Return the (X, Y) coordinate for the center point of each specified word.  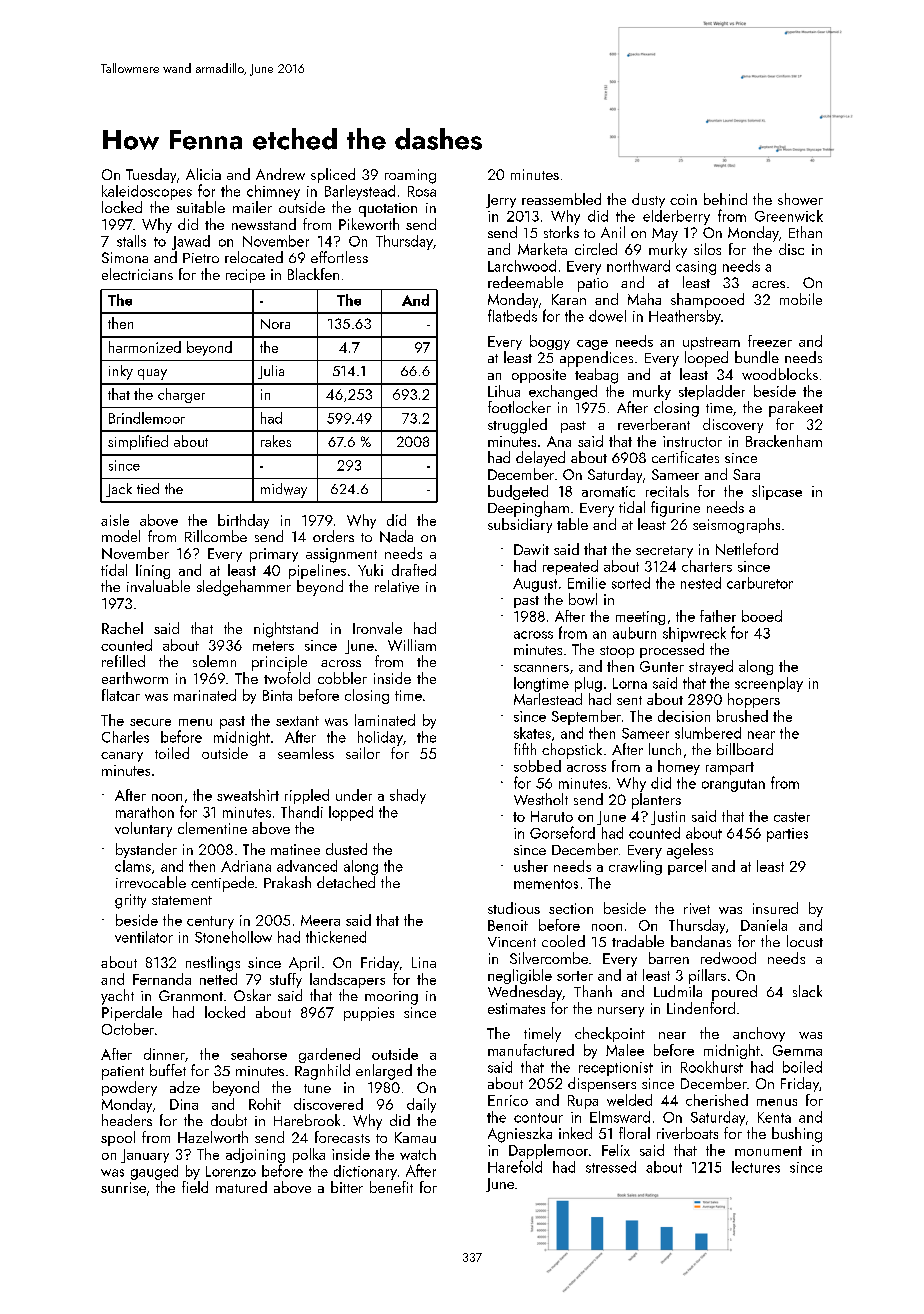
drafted (414, 570)
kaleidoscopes (147, 192)
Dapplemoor (548, 1151)
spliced (333, 175)
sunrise (123, 1187)
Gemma (797, 1050)
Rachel (122, 628)
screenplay (769, 684)
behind (725, 199)
